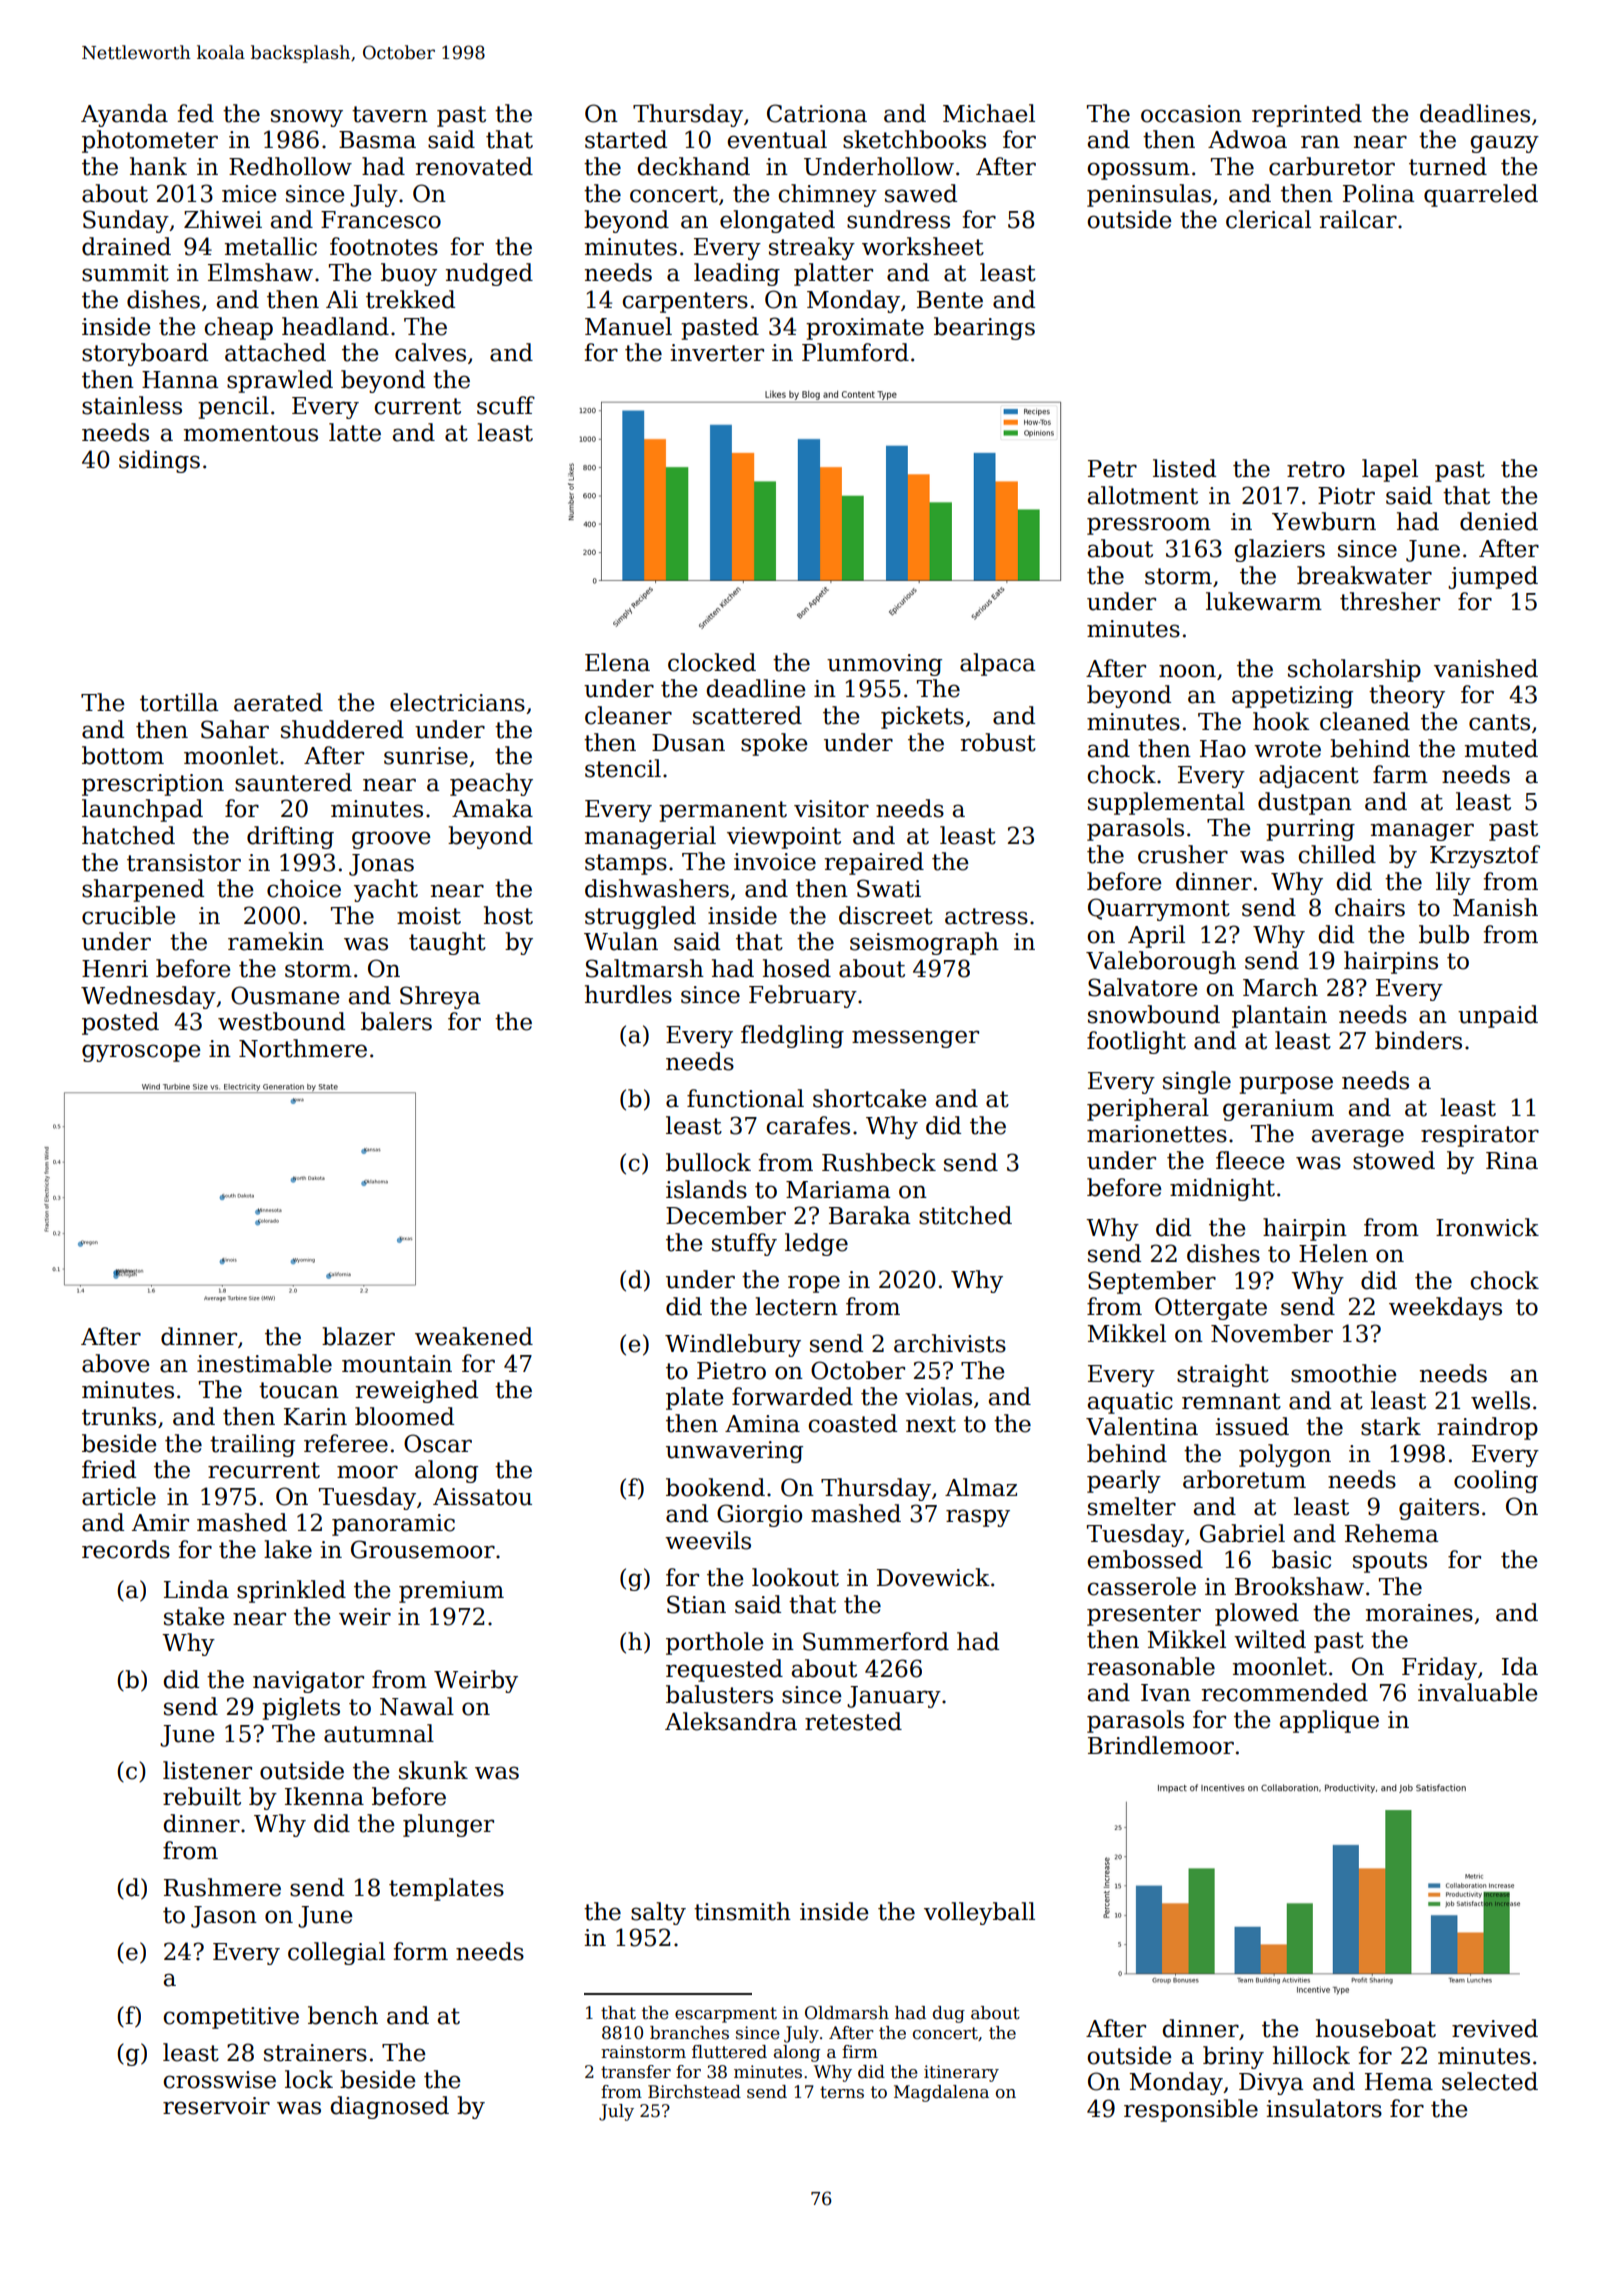 The width and height of the document is (1620, 2292). What do you see at coordinates (290, 166) in the document?
I see `Redhollow` at bounding box center [290, 166].
